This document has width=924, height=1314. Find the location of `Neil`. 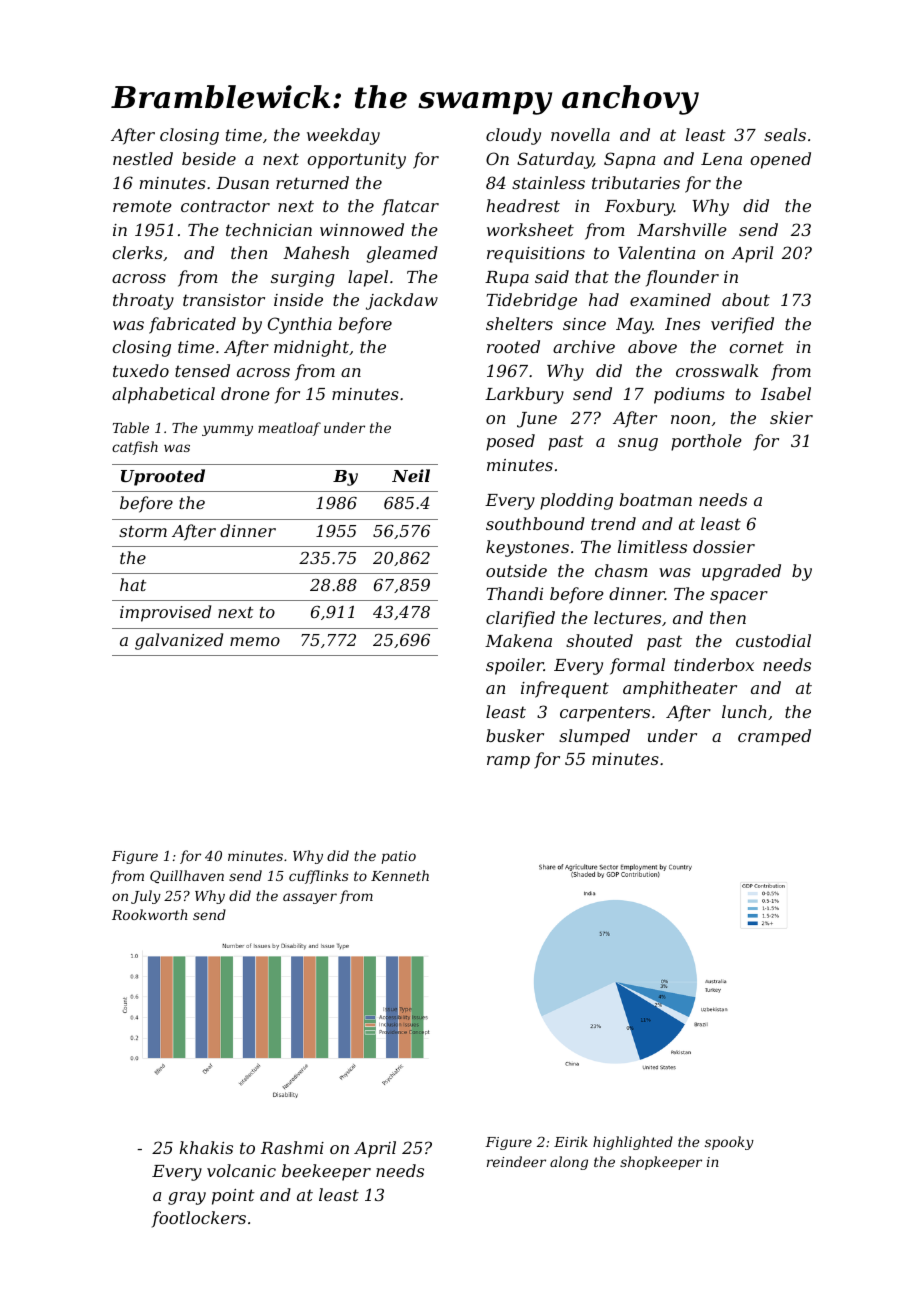

Neil is located at coordinates (411, 475).
